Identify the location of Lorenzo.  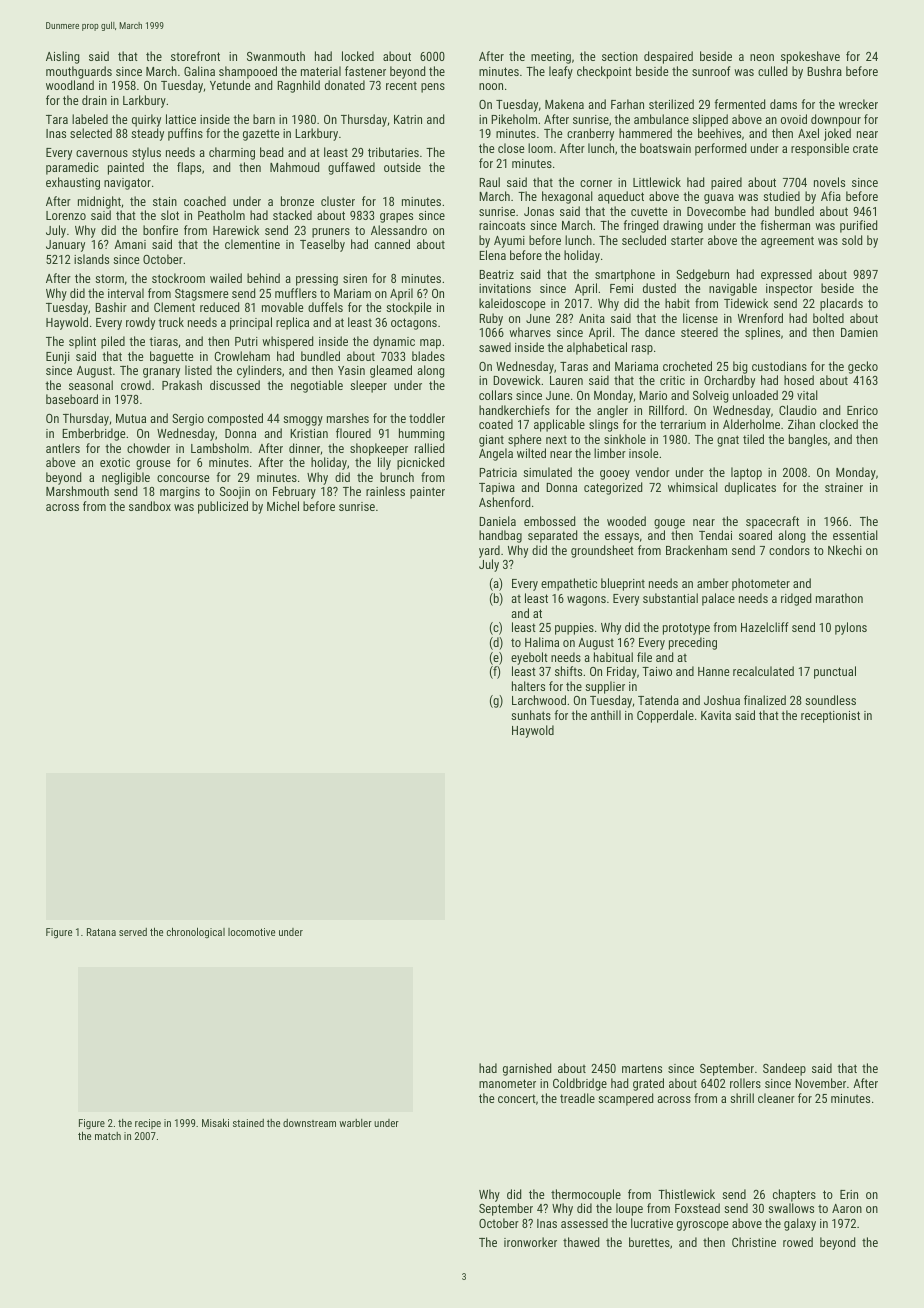
(66, 215).
